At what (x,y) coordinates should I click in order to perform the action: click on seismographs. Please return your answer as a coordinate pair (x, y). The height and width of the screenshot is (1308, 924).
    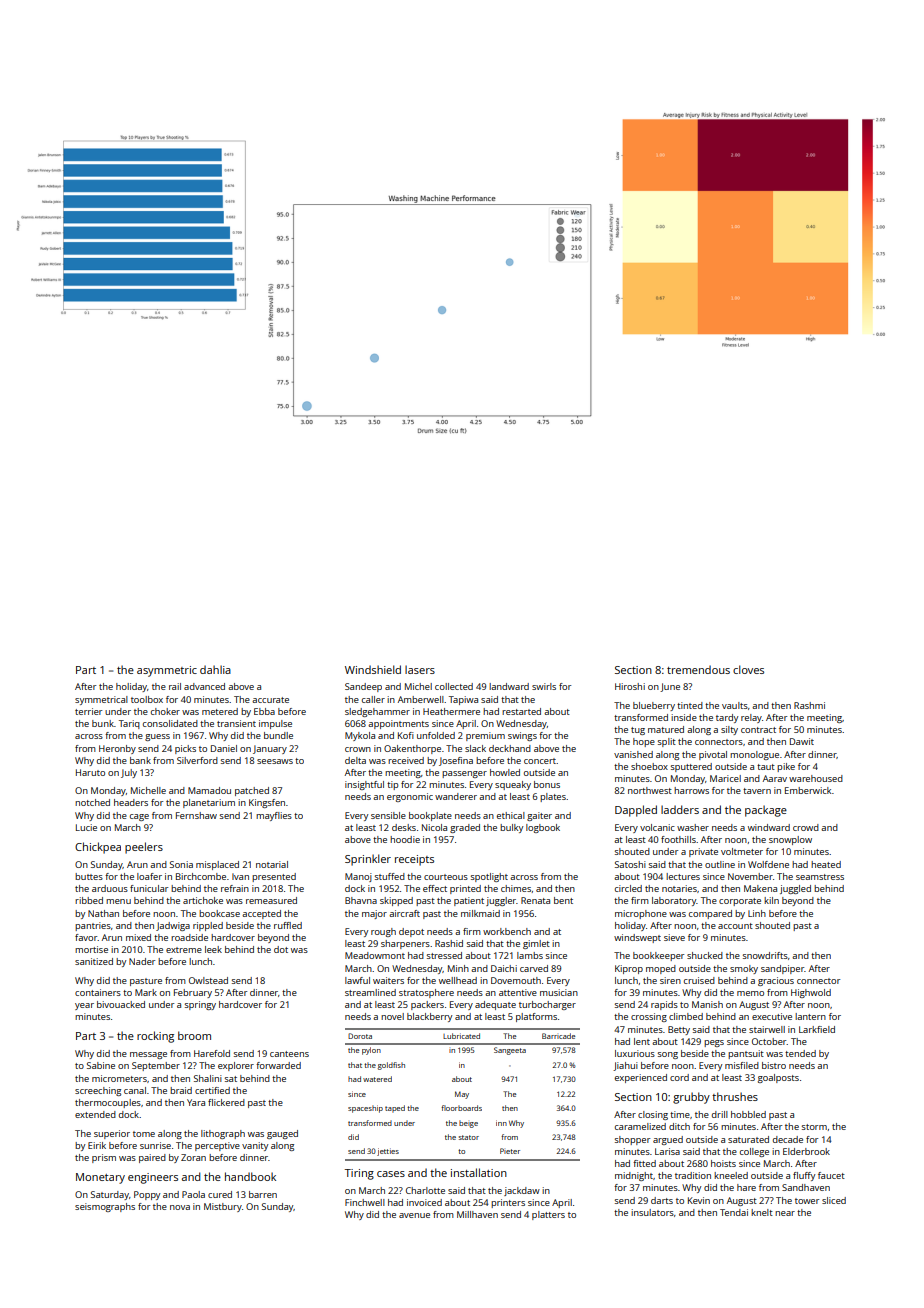
    Looking at the image, I should click on (105, 1207).
